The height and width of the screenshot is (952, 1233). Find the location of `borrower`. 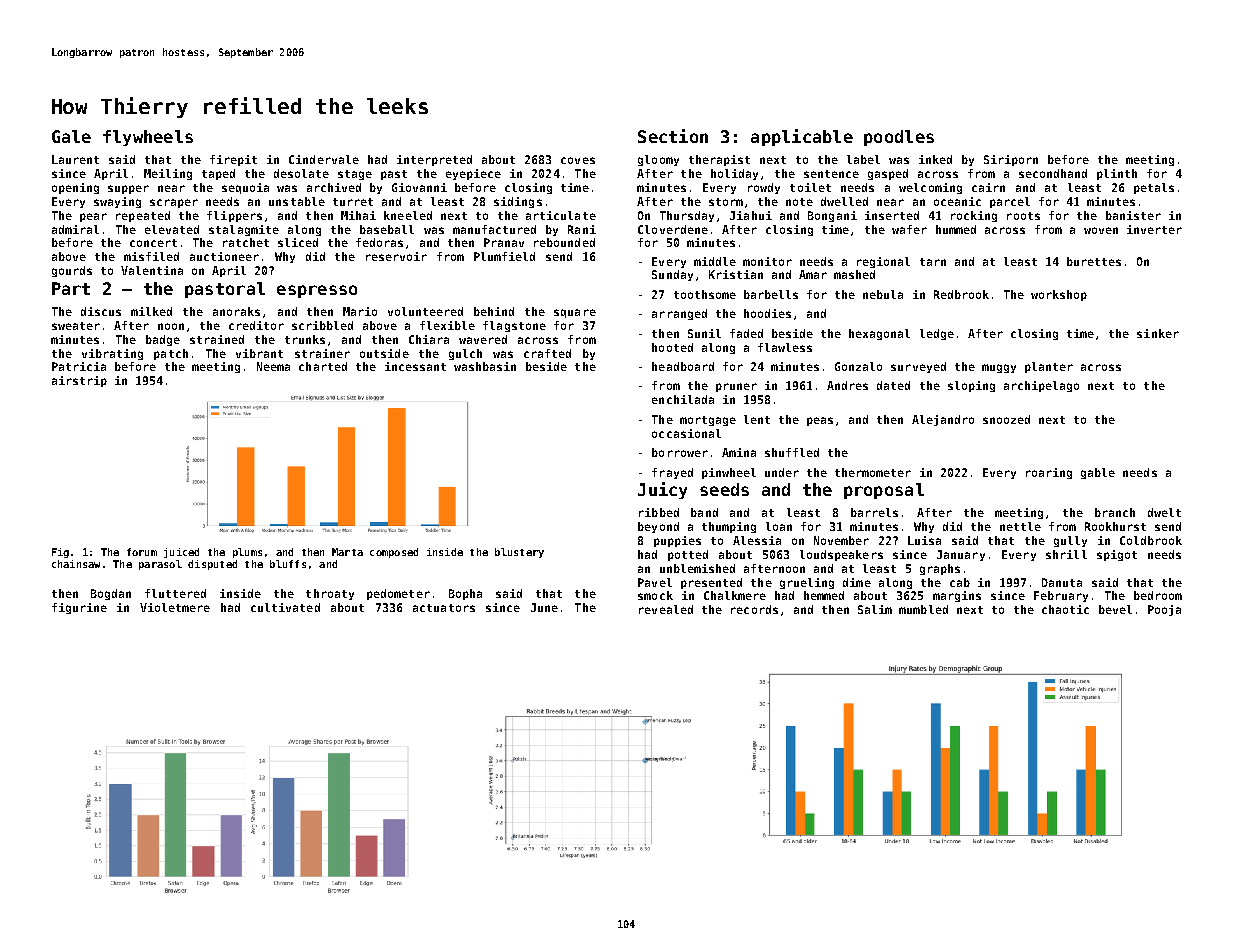

borrower is located at coordinates (680, 452).
